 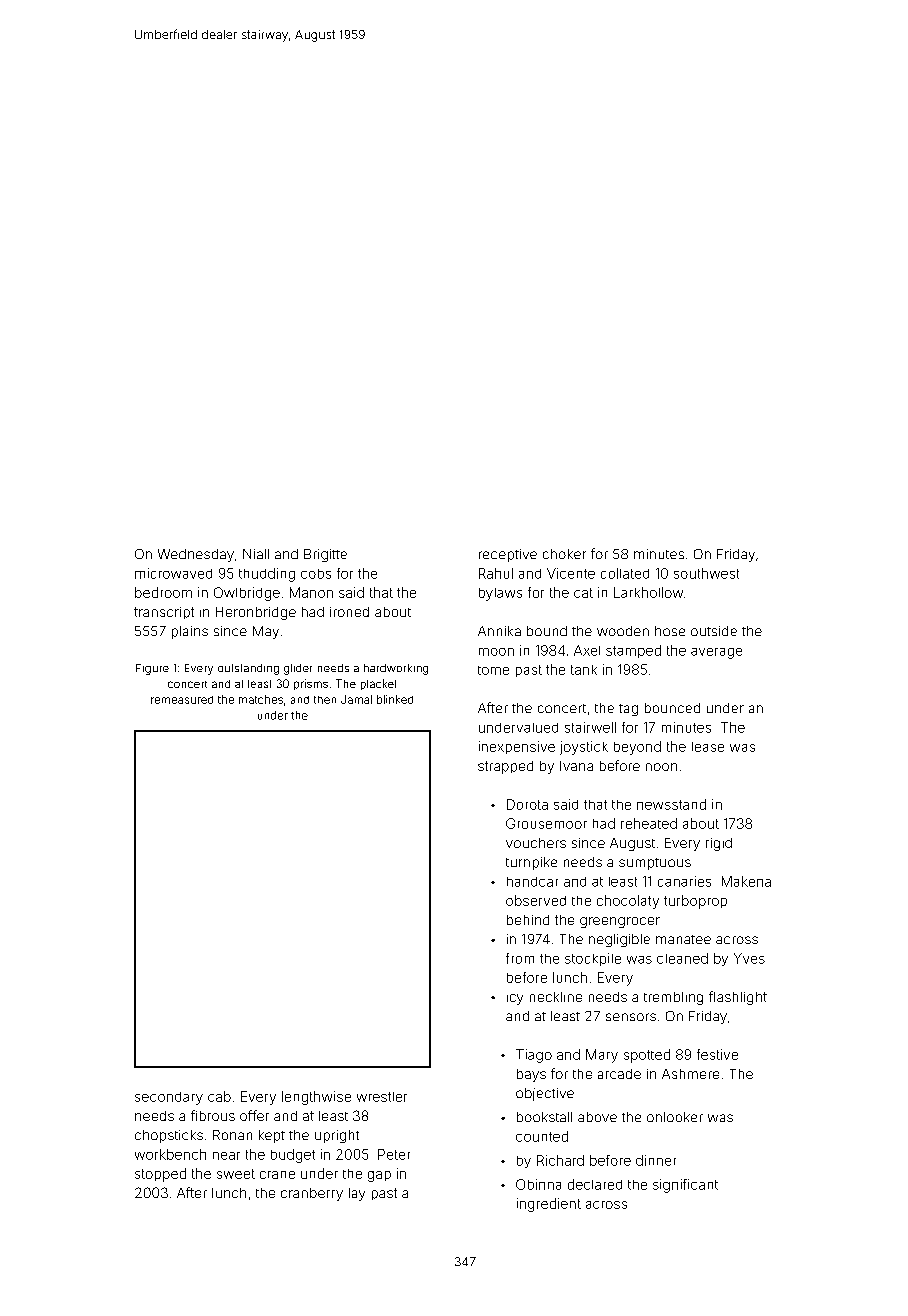 I want to click on reheated, so click(x=649, y=823).
